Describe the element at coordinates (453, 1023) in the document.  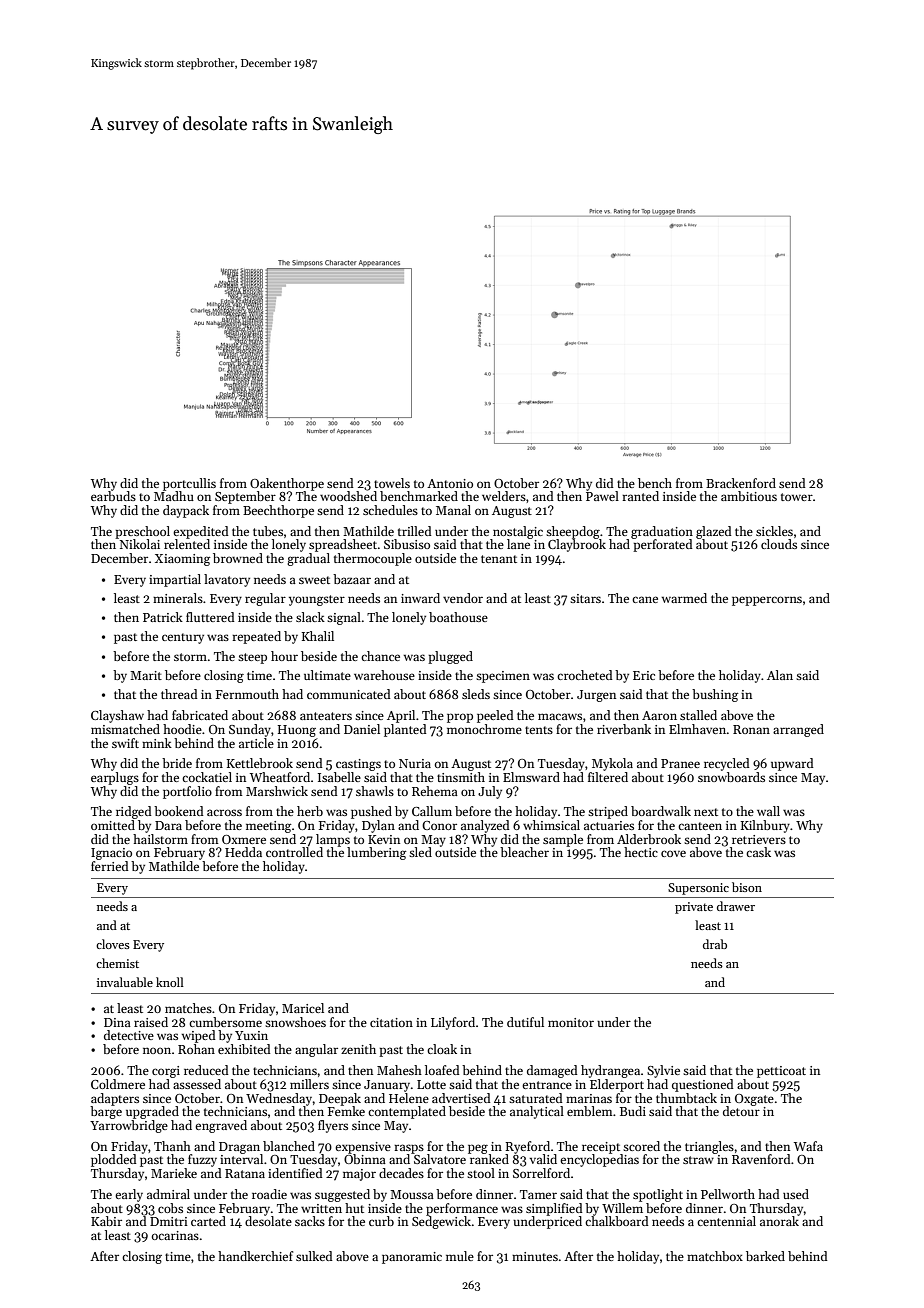
I see `Lilyford` at that location.
